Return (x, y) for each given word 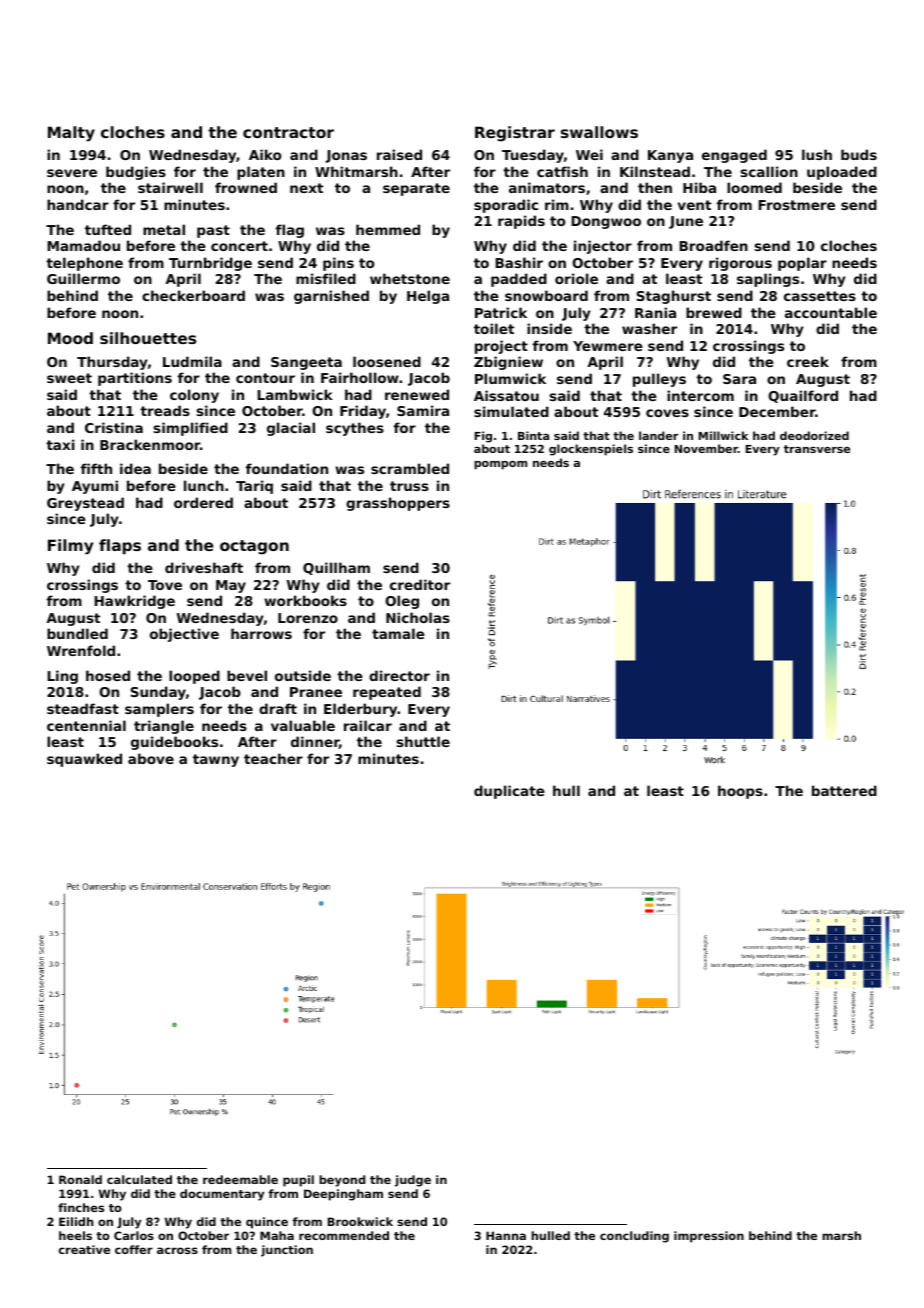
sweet (69, 378)
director (399, 675)
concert (239, 246)
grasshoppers (398, 504)
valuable (303, 725)
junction (287, 1251)
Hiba (699, 187)
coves (667, 413)
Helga (428, 297)
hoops (740, 792)
